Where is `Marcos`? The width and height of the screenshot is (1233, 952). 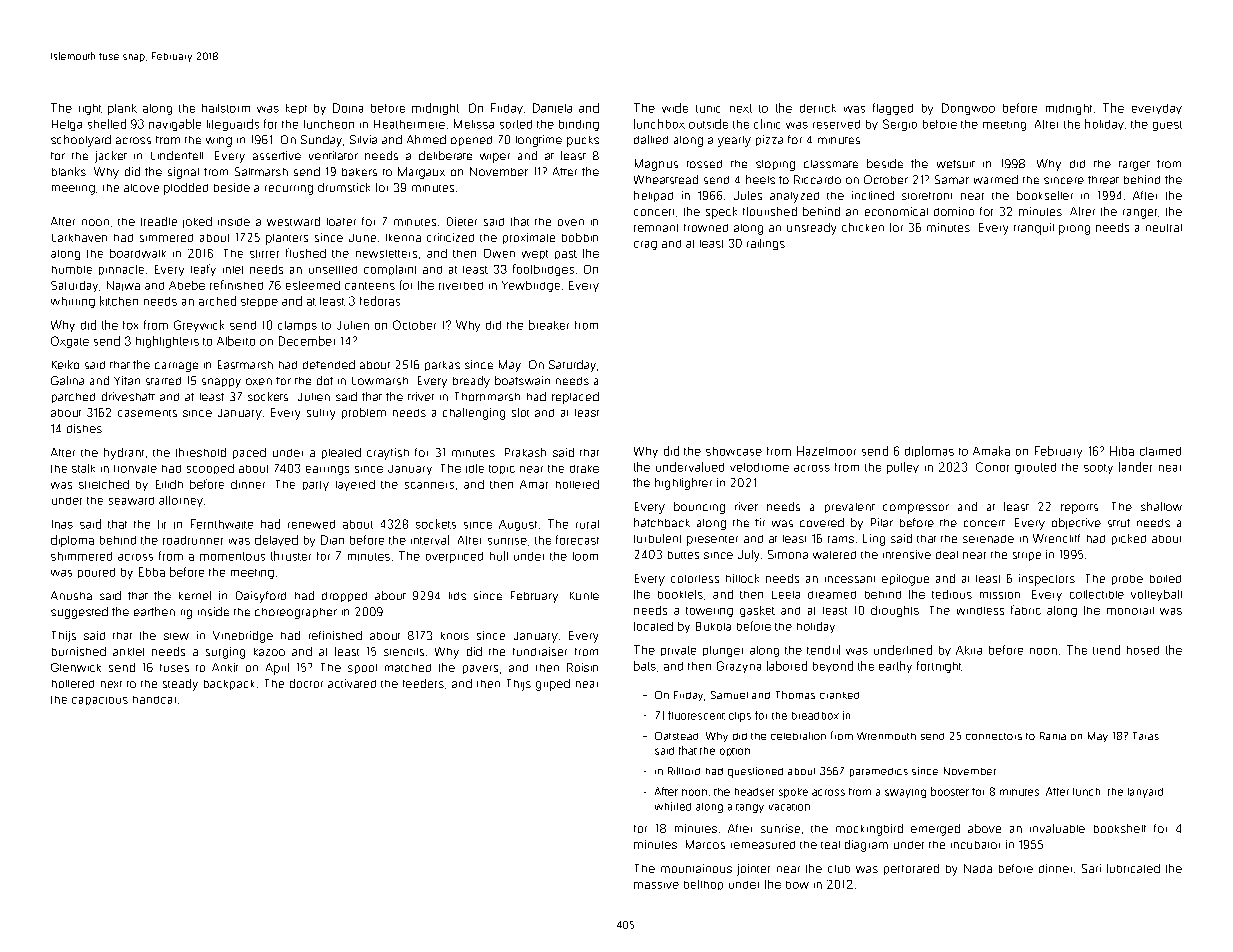 Marcos is located at coordinates (705, 844).
